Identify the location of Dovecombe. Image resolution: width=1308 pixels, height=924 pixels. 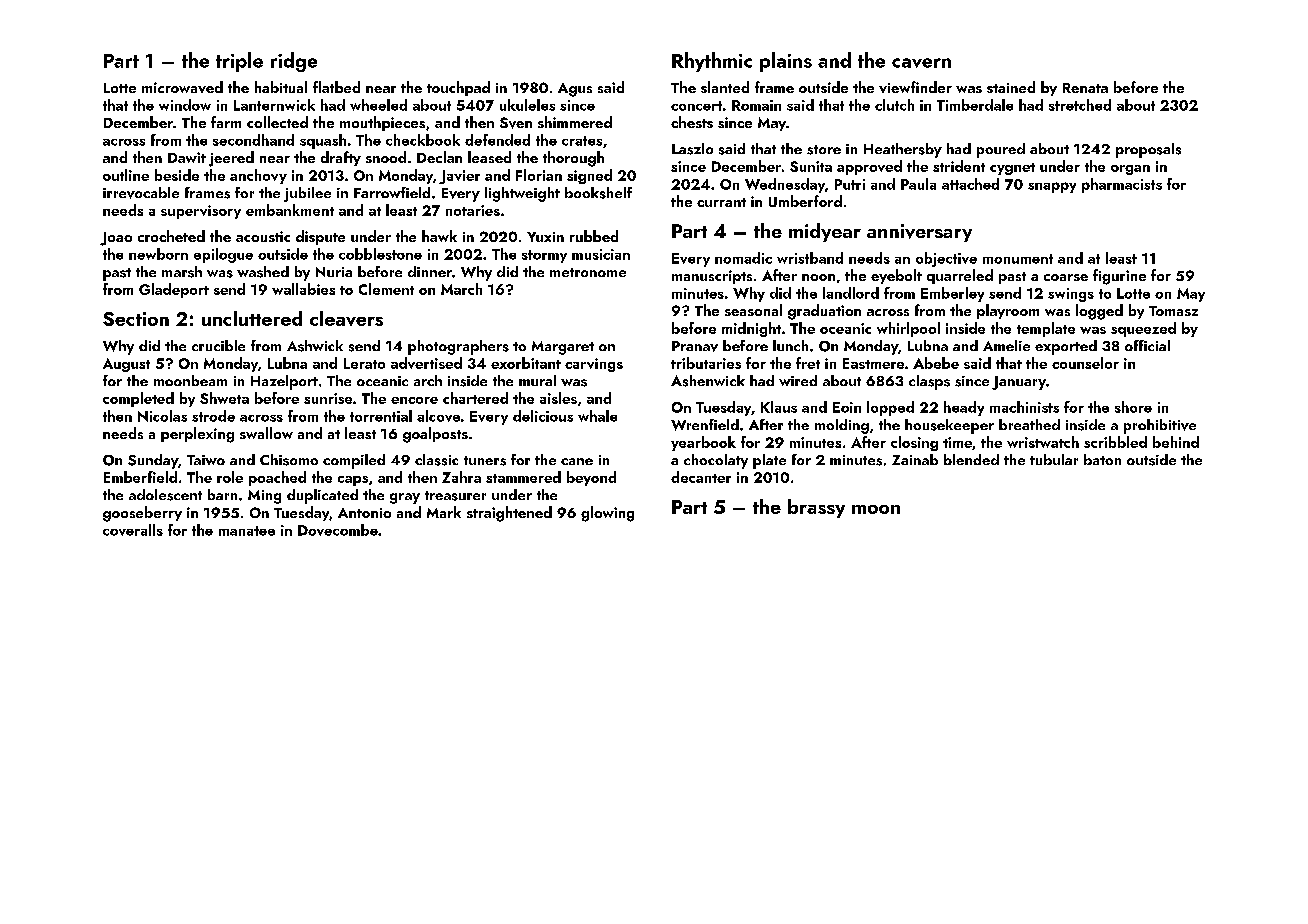
(338, 530).
